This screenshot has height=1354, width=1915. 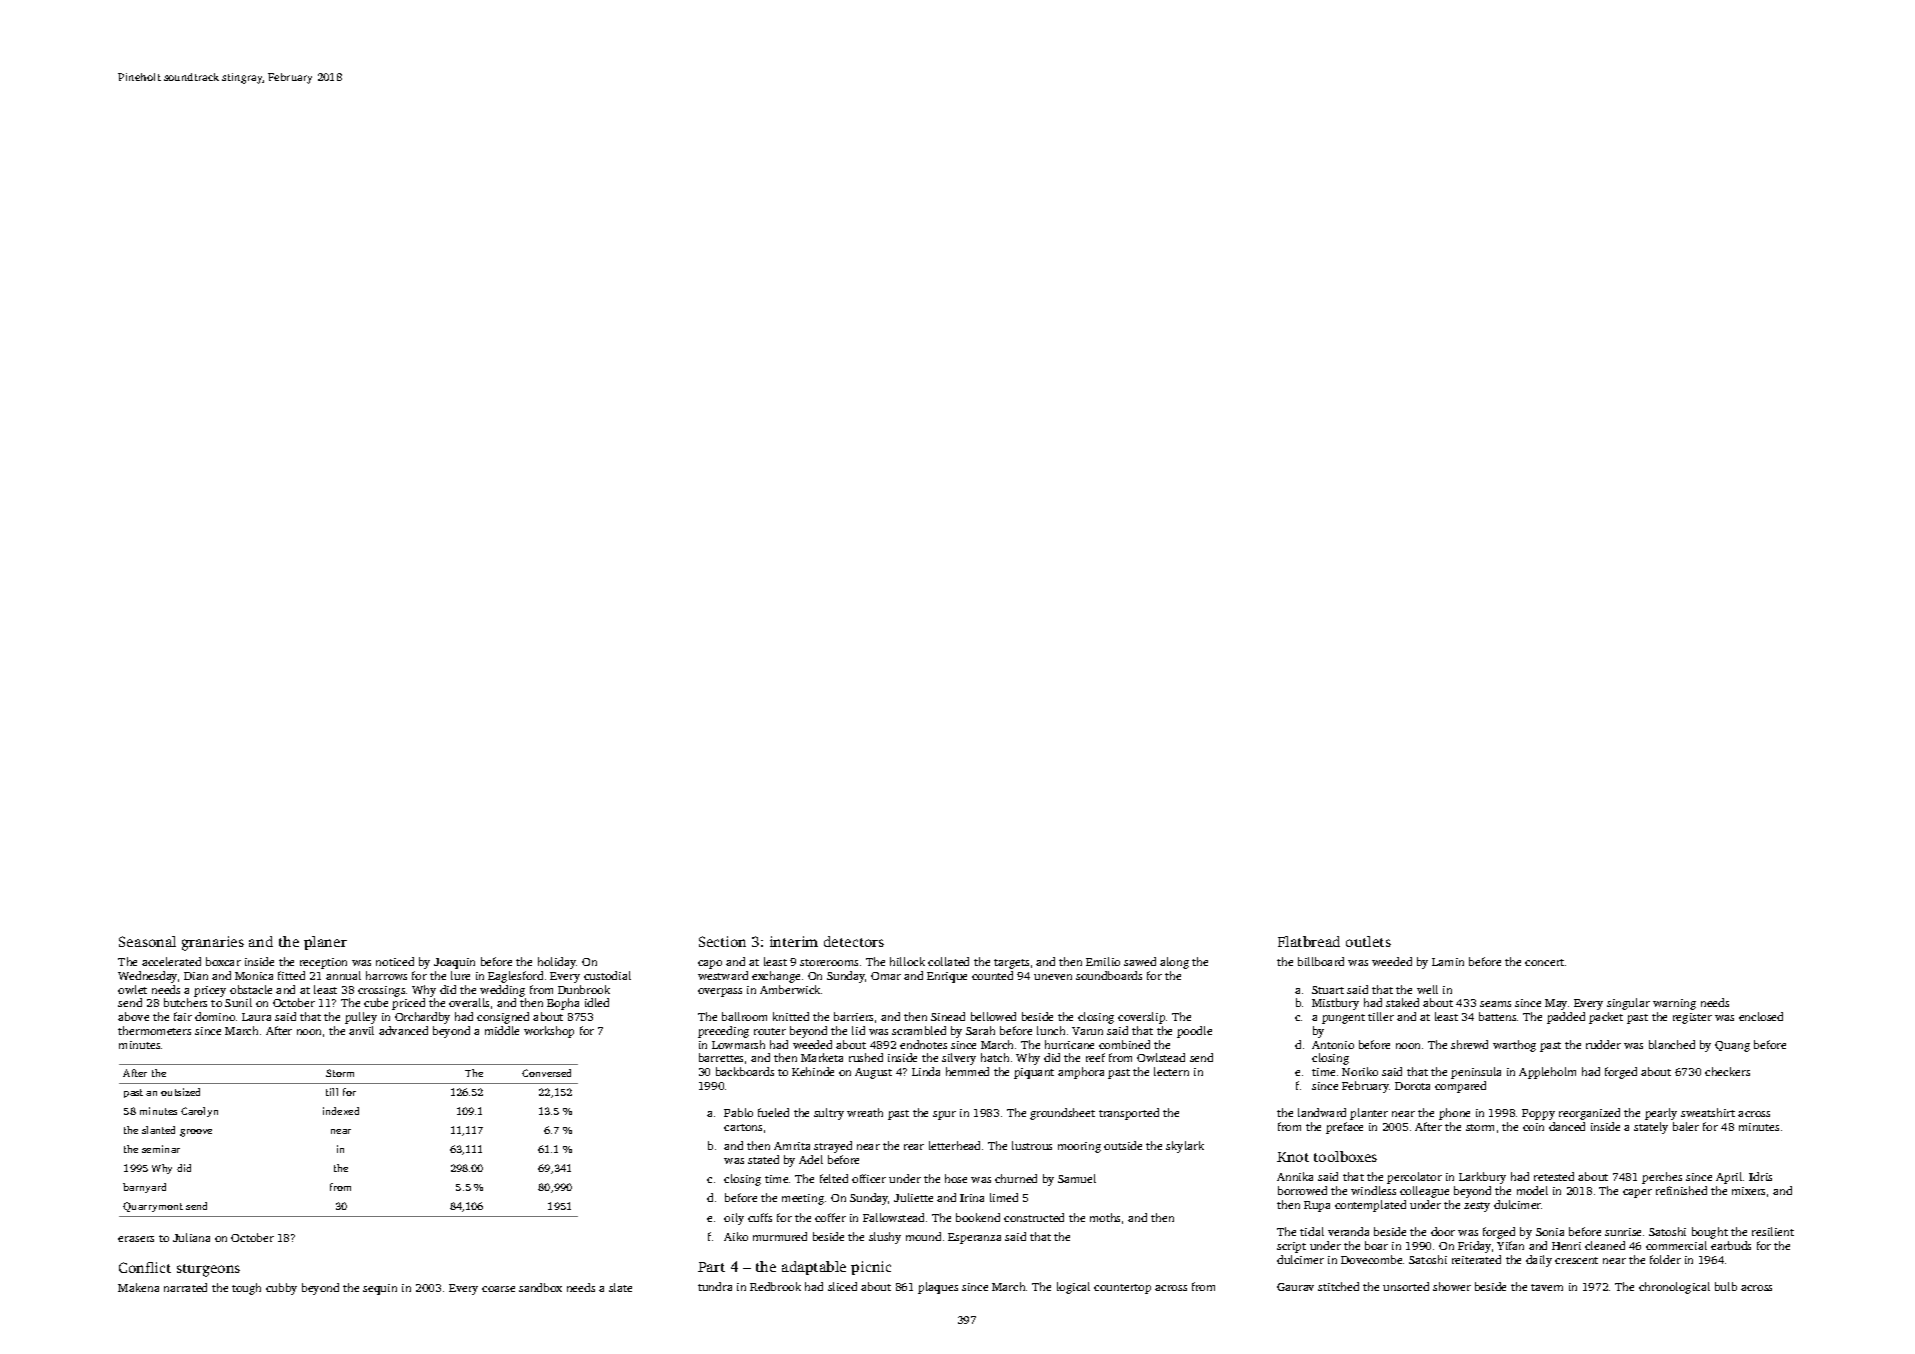 I want to click on sequin, so click(x=380, y=1289).
